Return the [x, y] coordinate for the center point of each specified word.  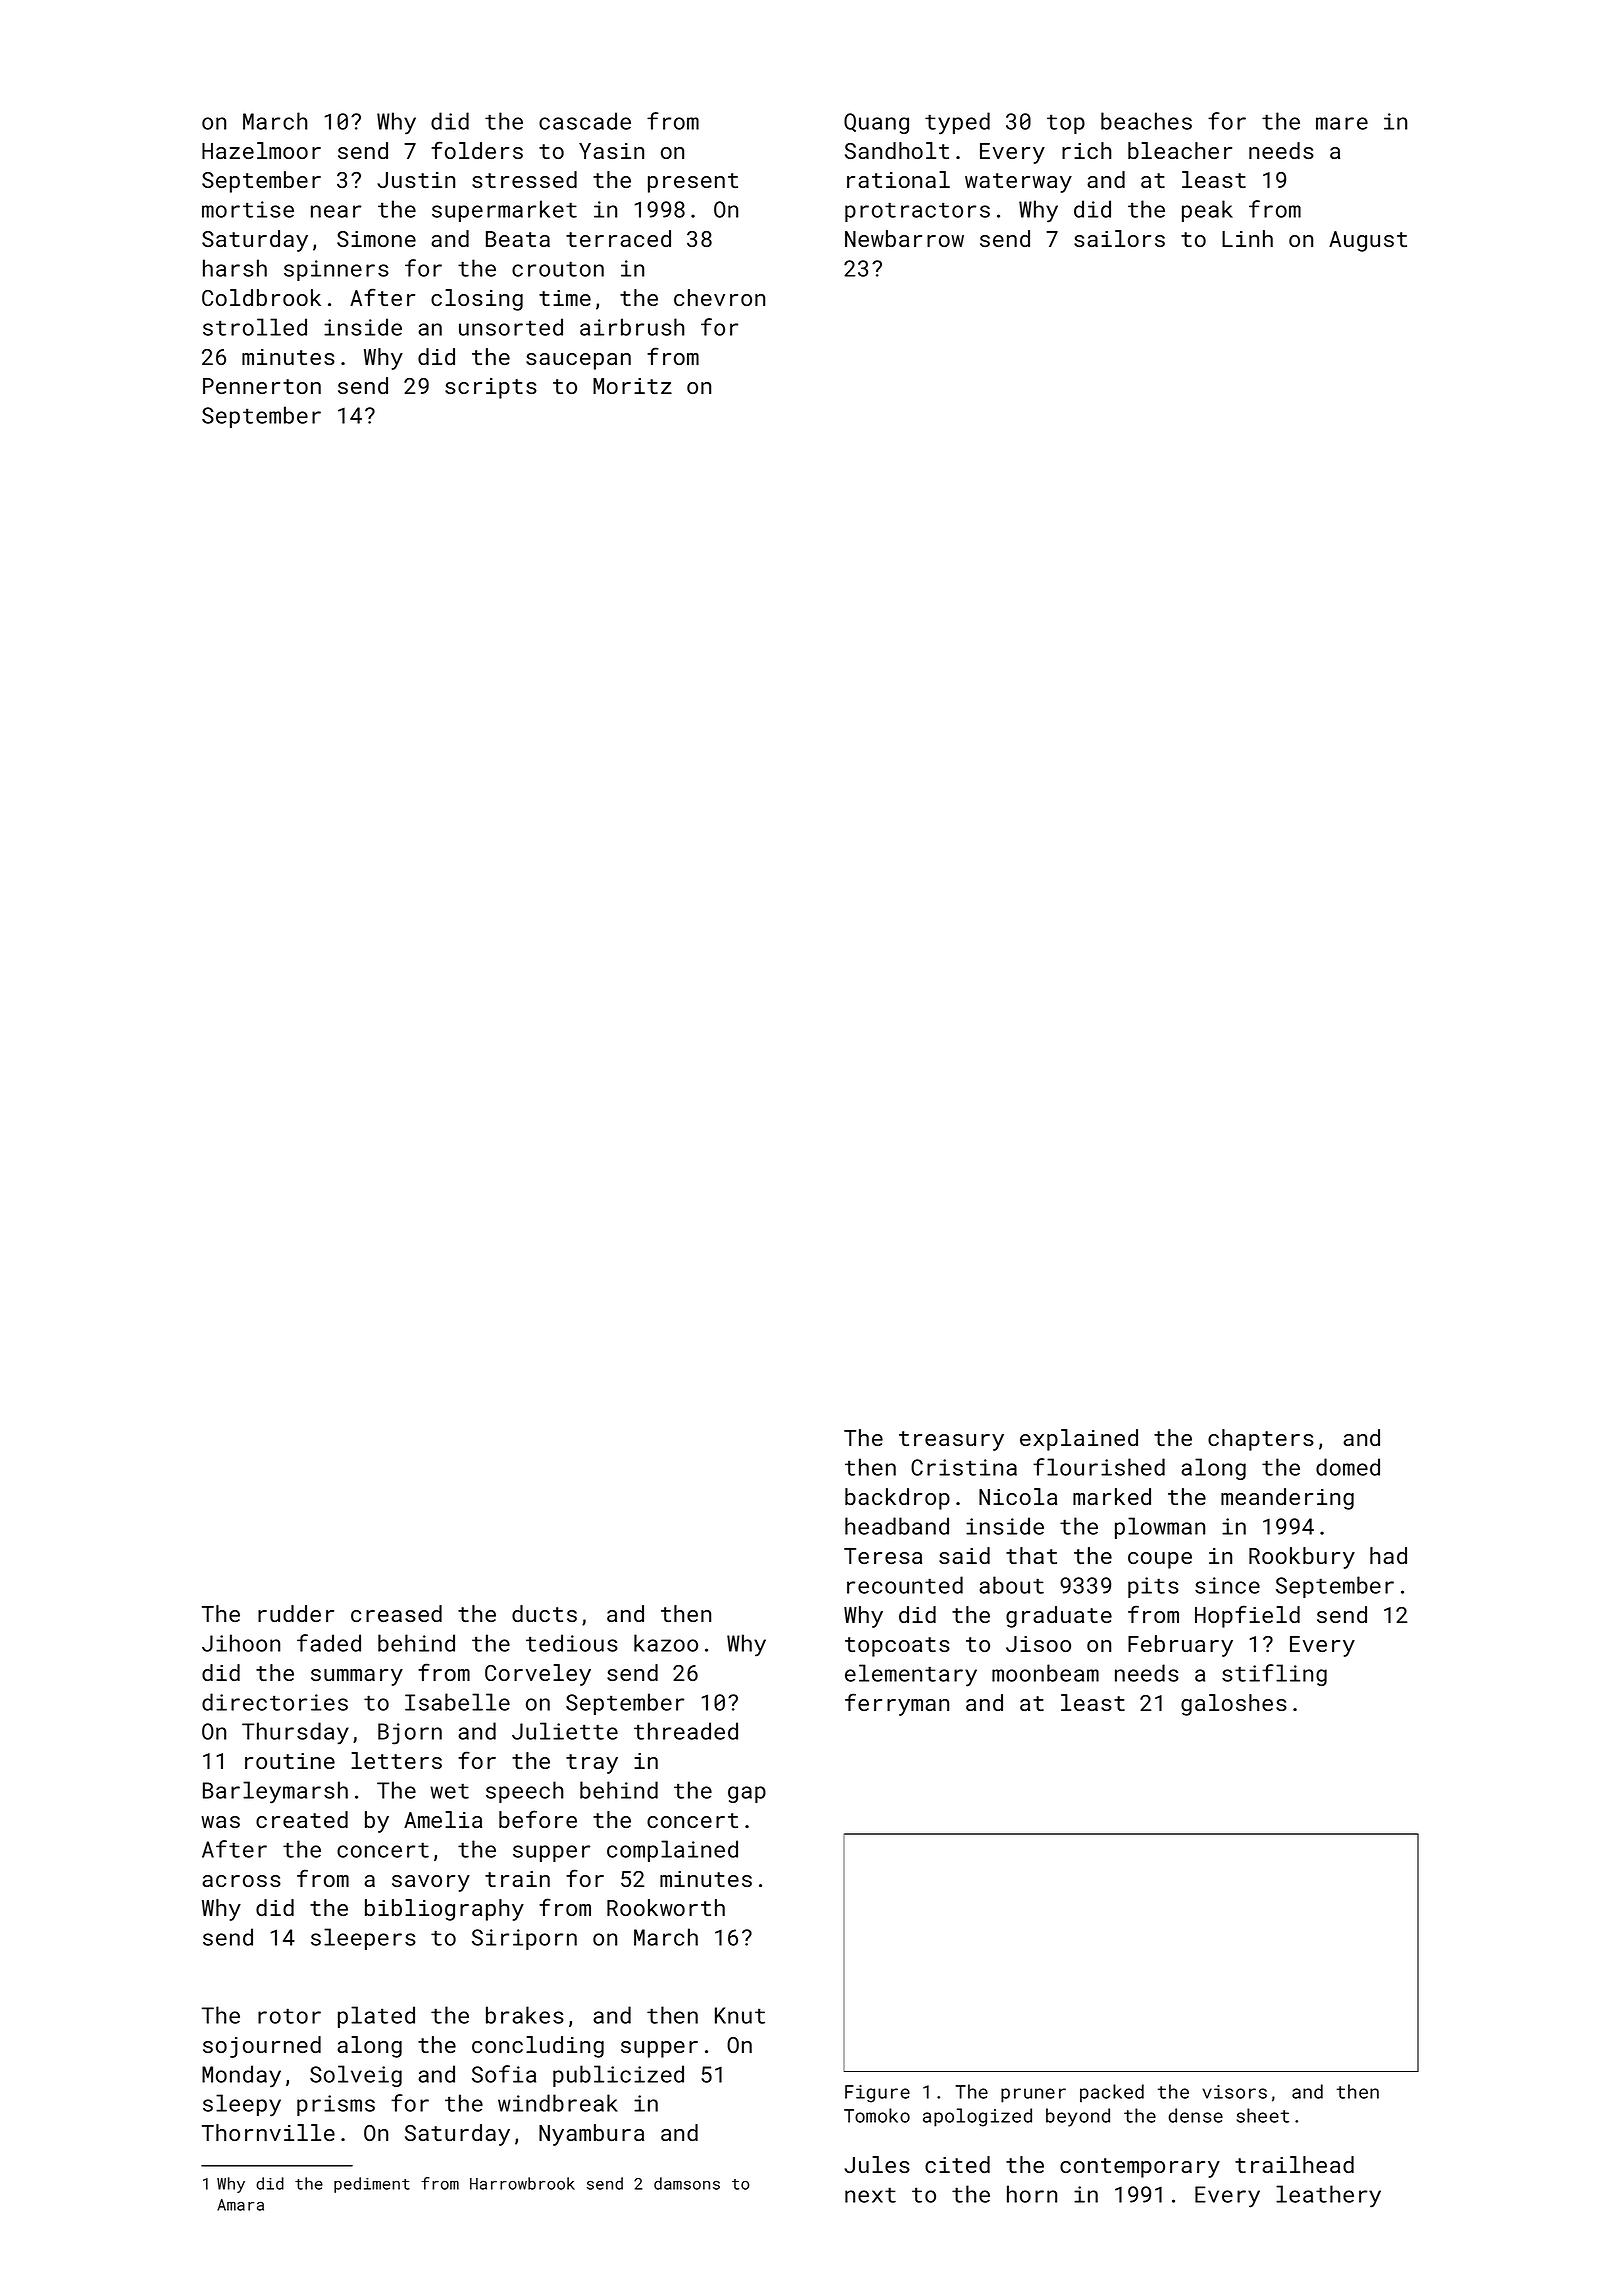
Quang [876, 123]
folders [477, 150]
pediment [372, 2185]
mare [1342, 123]
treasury [951, 1441]
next [870, 2195]
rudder [296, 1613]
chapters [1261, 1440]
